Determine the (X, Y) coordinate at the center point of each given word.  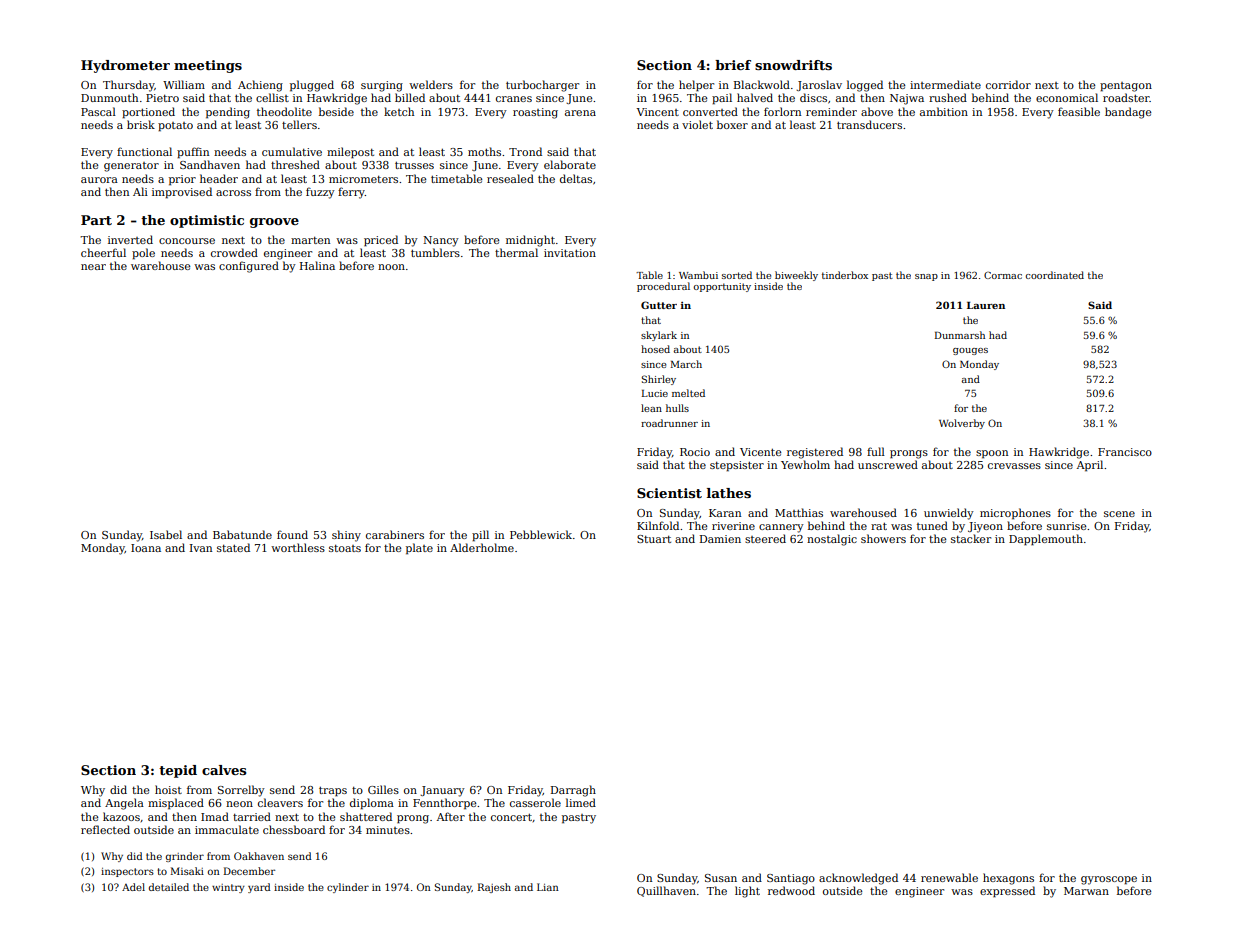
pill (480, 536)
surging (382, 86)
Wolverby (962, 424)
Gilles (383, 789)
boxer (732, 124)
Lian (548, 887)
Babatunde (242, 534)
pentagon (1126, 87)
